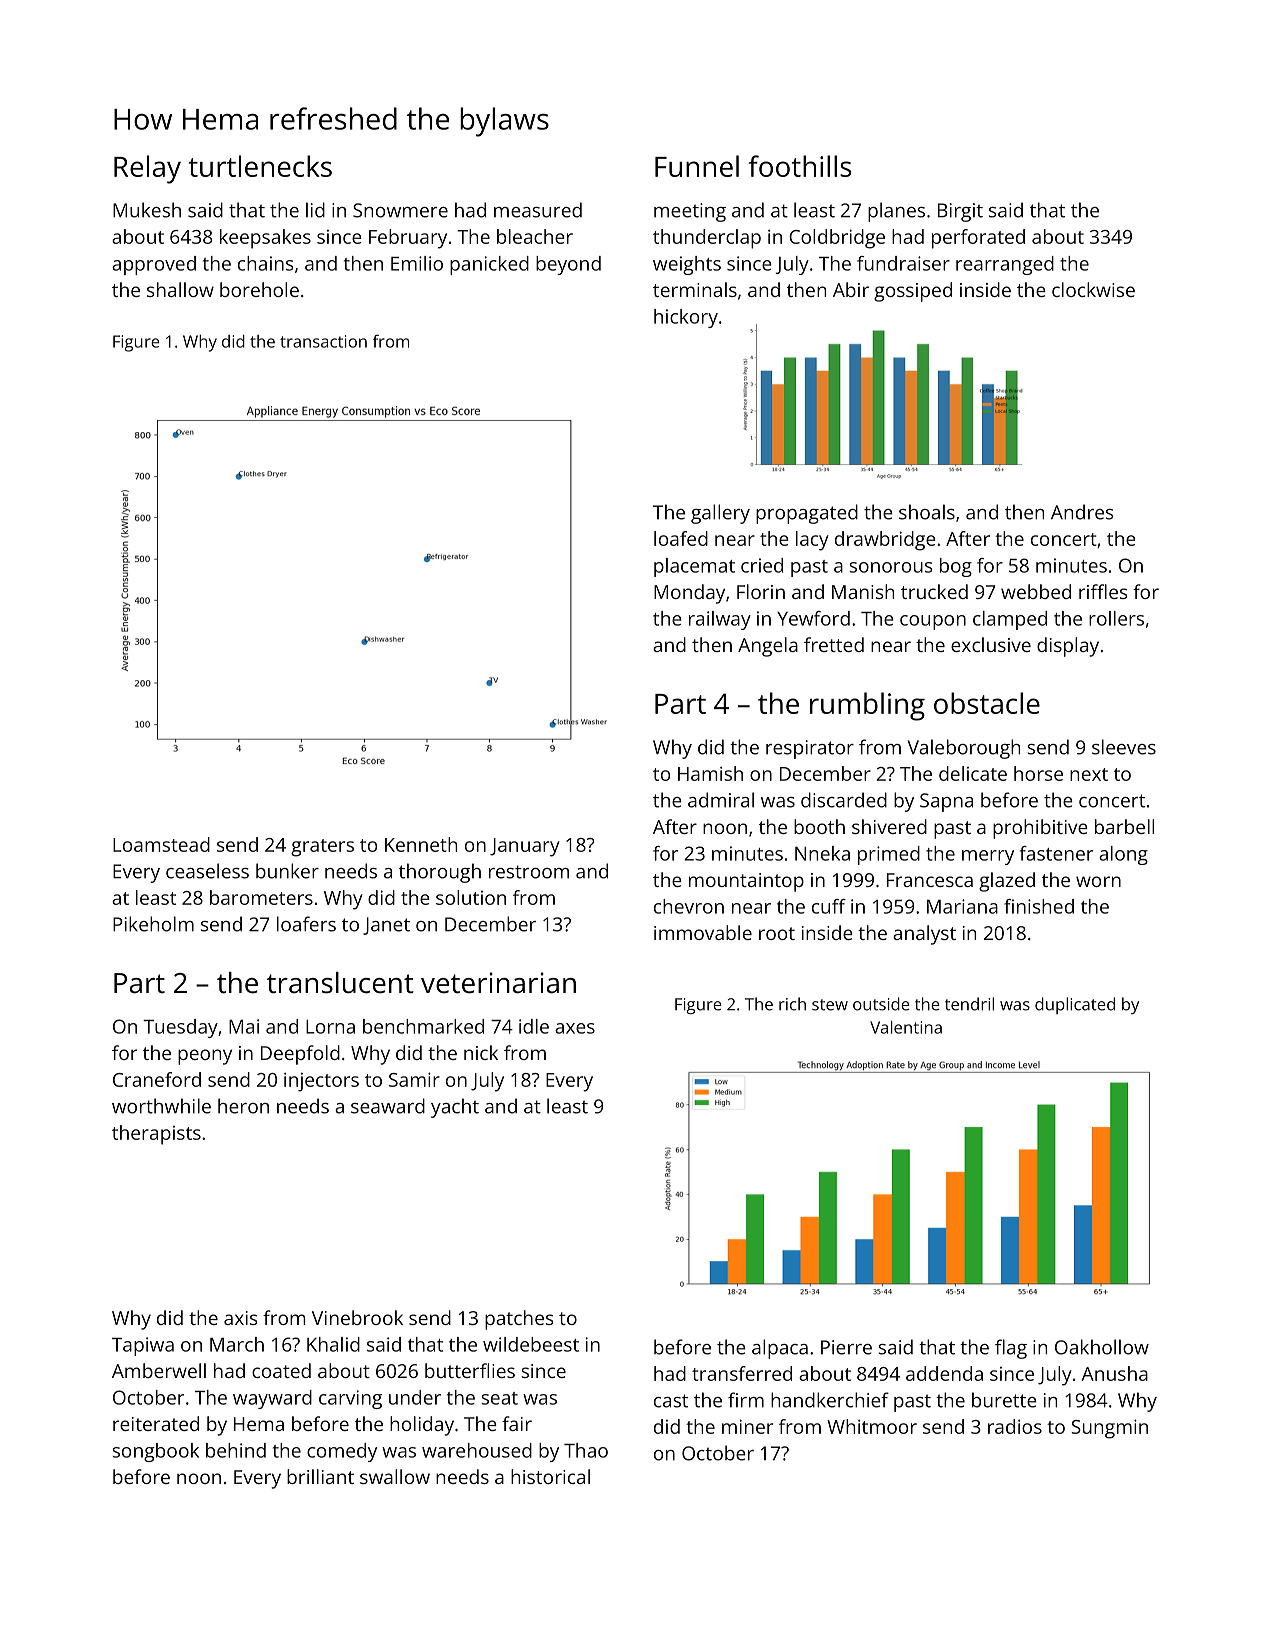 Image resolution: width=1272 pixels, height=1646 pixels. What do you see at coordinates (157, 1079) in the document?
I see `Craneford` at bounding box center [157, 1079].
